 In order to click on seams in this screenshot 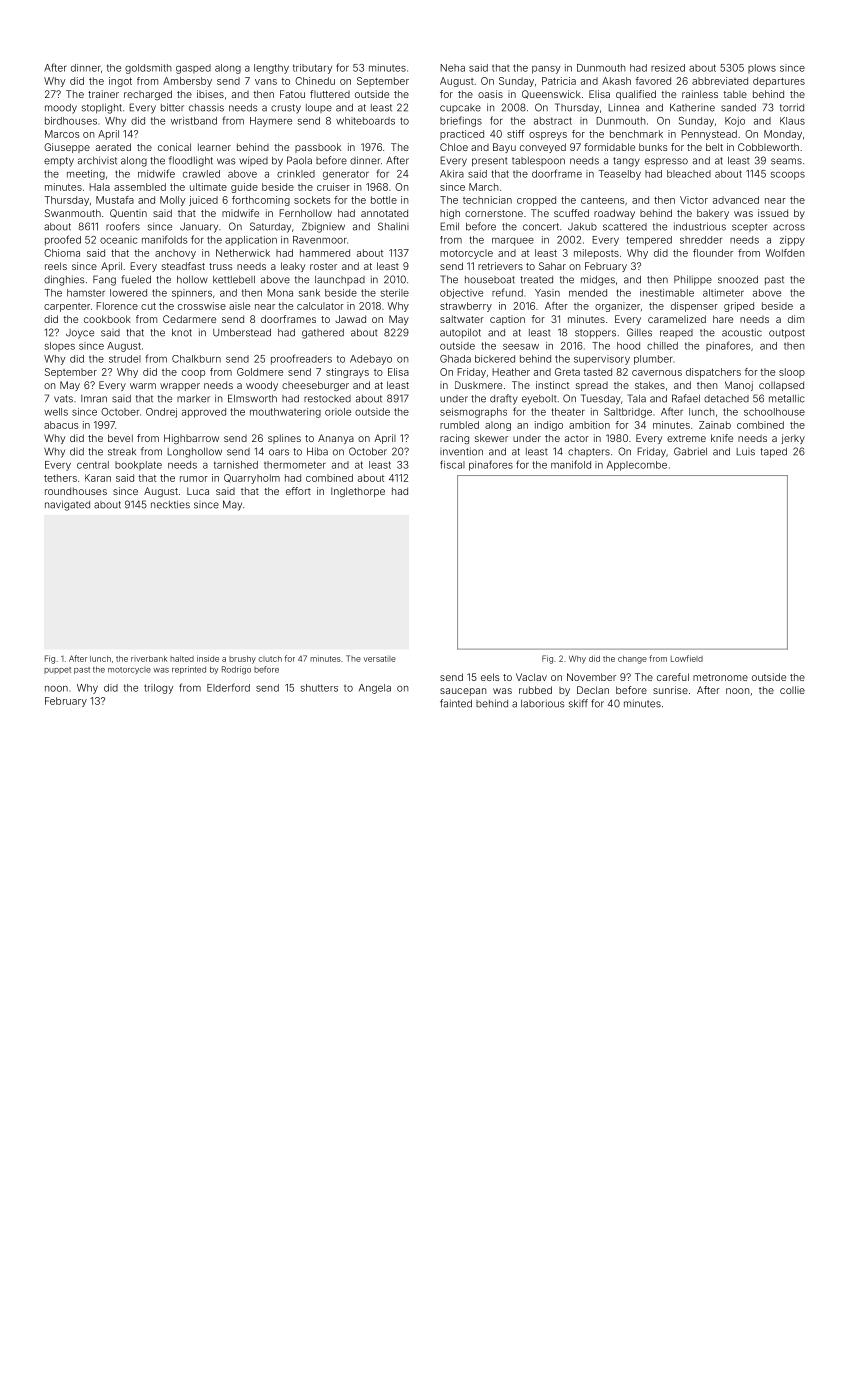, I will do `click(786, 161)`.
